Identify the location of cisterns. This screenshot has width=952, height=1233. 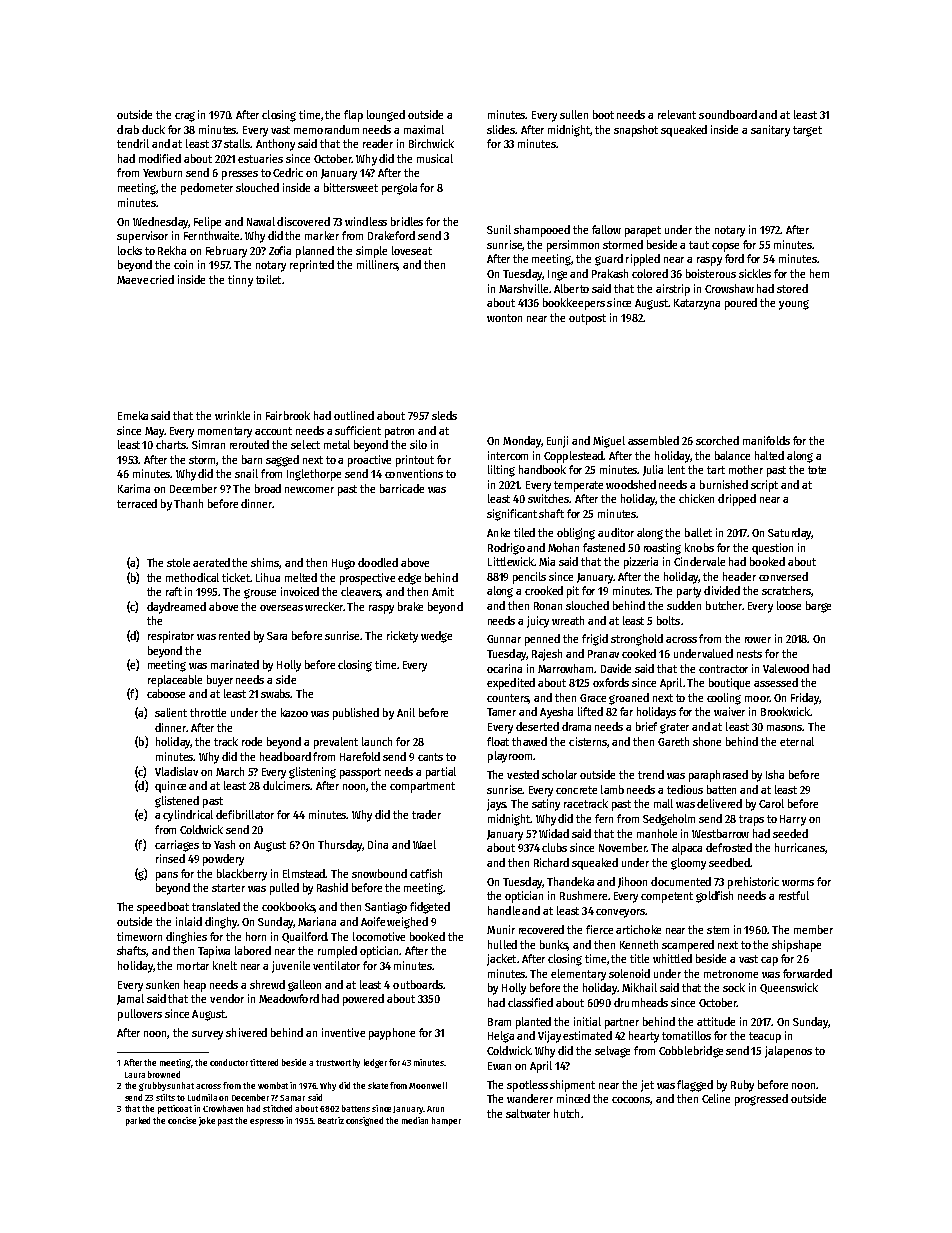
(588, 742).
